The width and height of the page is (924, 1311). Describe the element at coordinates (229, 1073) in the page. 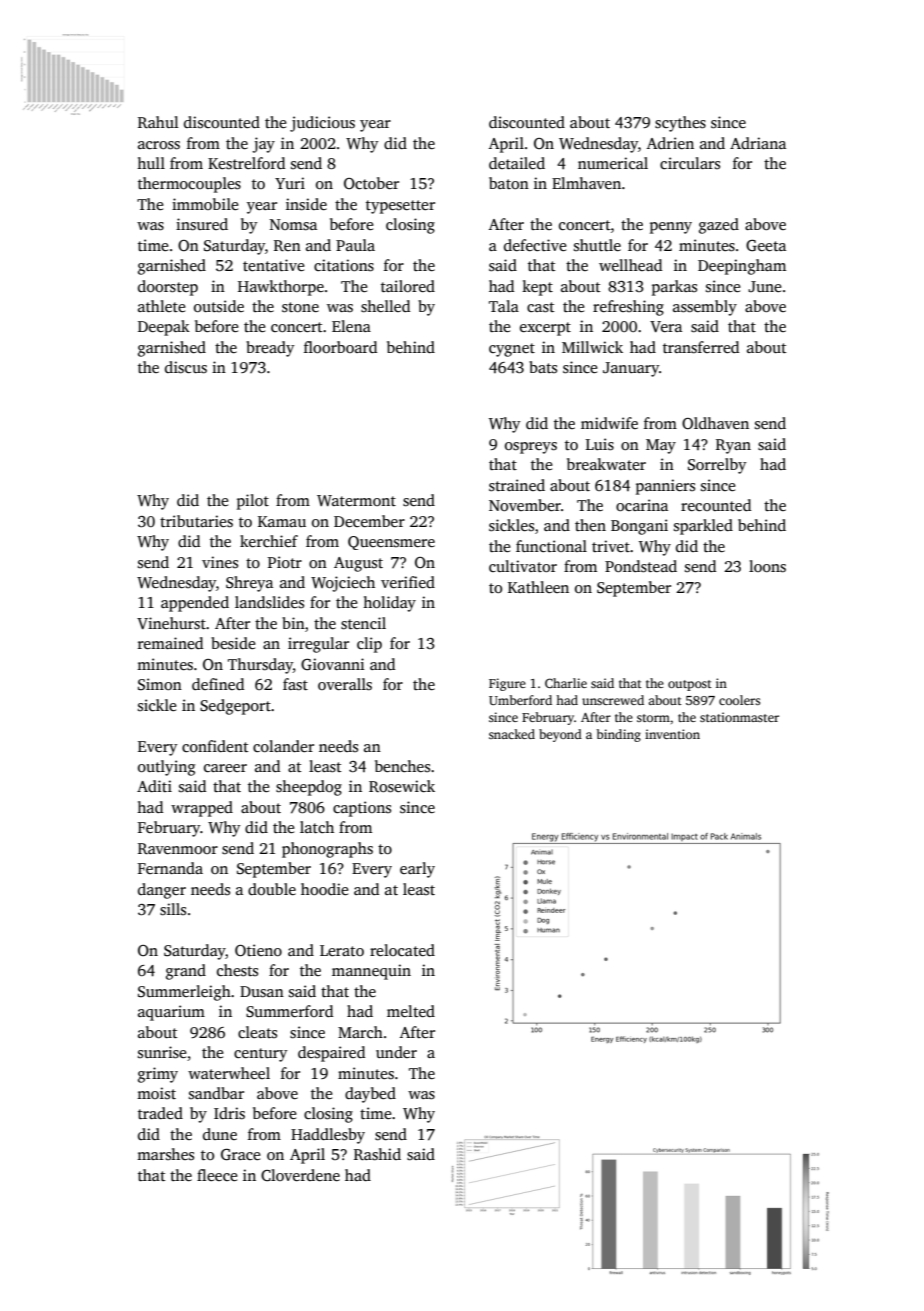

I see `waterwheel` at that location.
